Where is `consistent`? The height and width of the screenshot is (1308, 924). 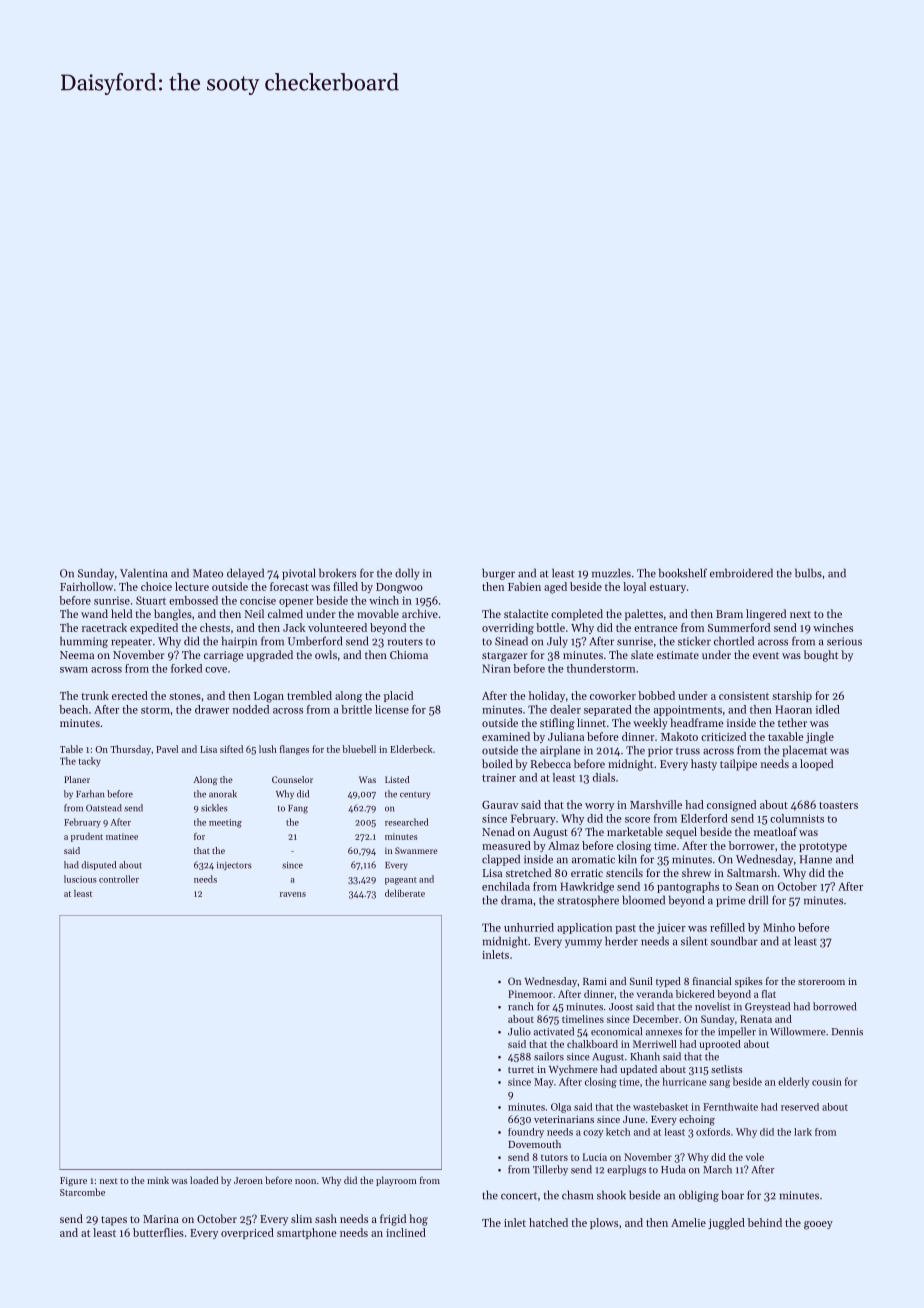
consistent is located at coordinates (744, 696).
